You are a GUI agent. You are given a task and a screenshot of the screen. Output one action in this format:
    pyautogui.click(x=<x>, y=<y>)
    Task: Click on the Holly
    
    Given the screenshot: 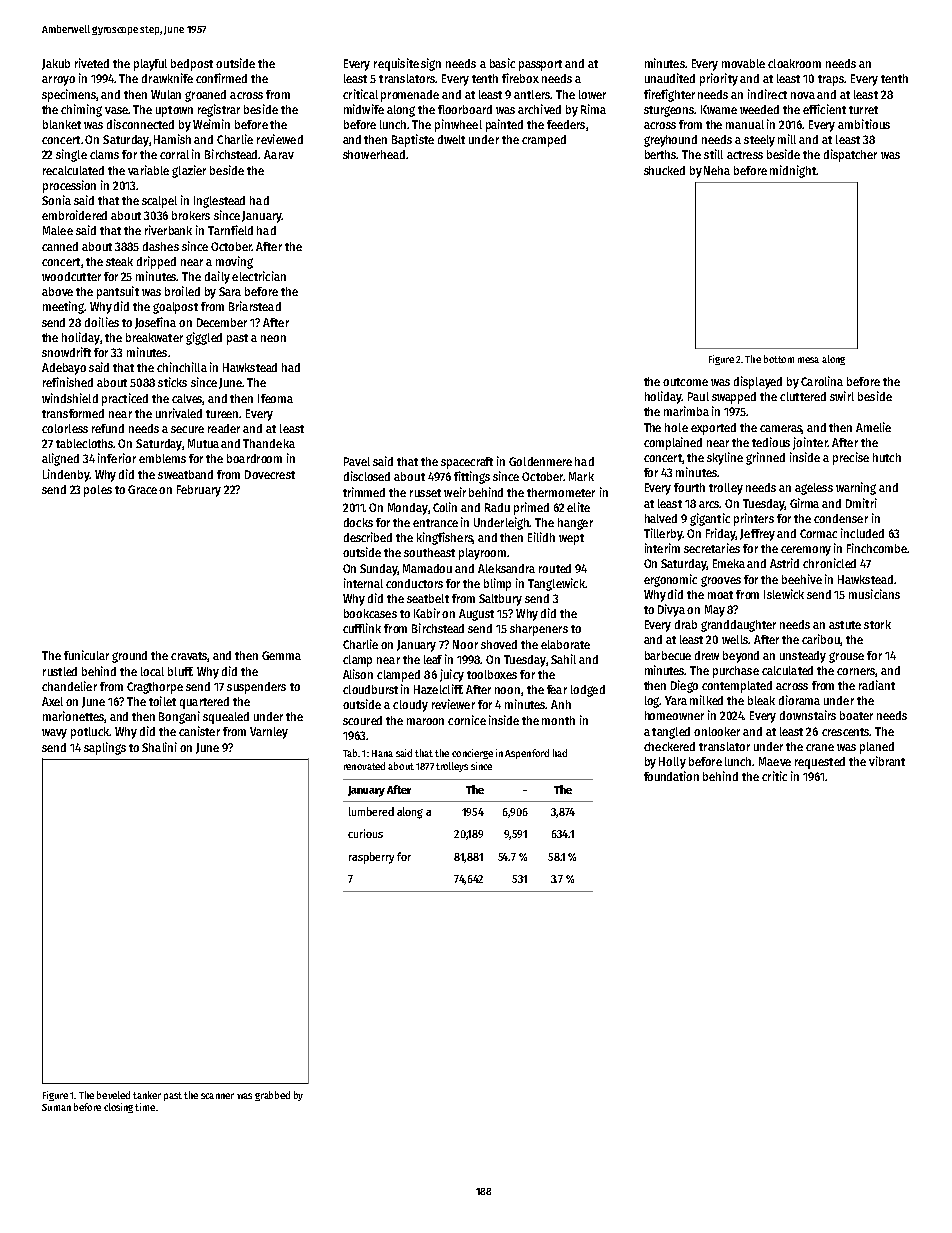 What is the action you would take?
    pyautogui.click(x=672, y=763)
